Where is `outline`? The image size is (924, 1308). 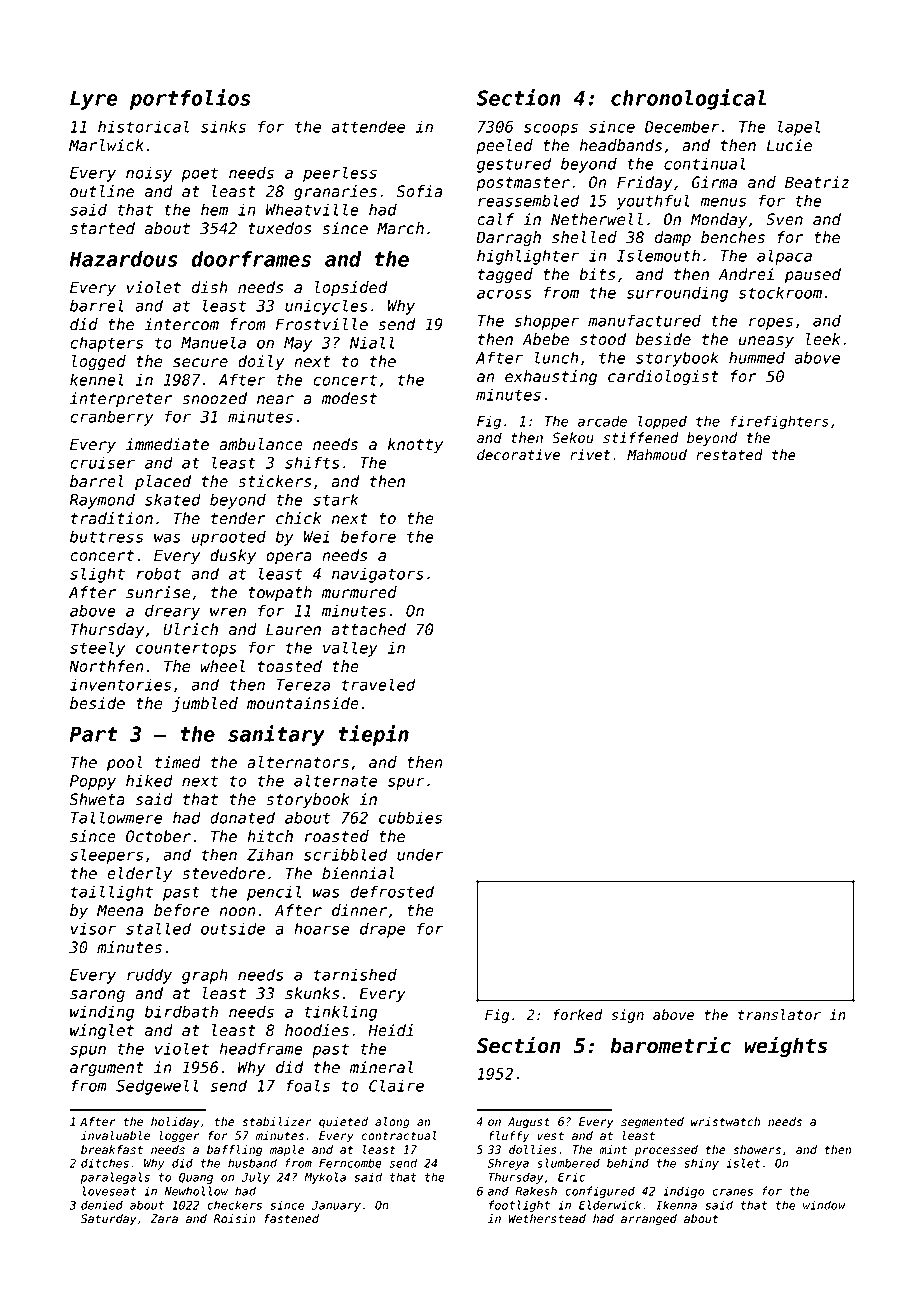
outline is located at coordinates (102, 191).
